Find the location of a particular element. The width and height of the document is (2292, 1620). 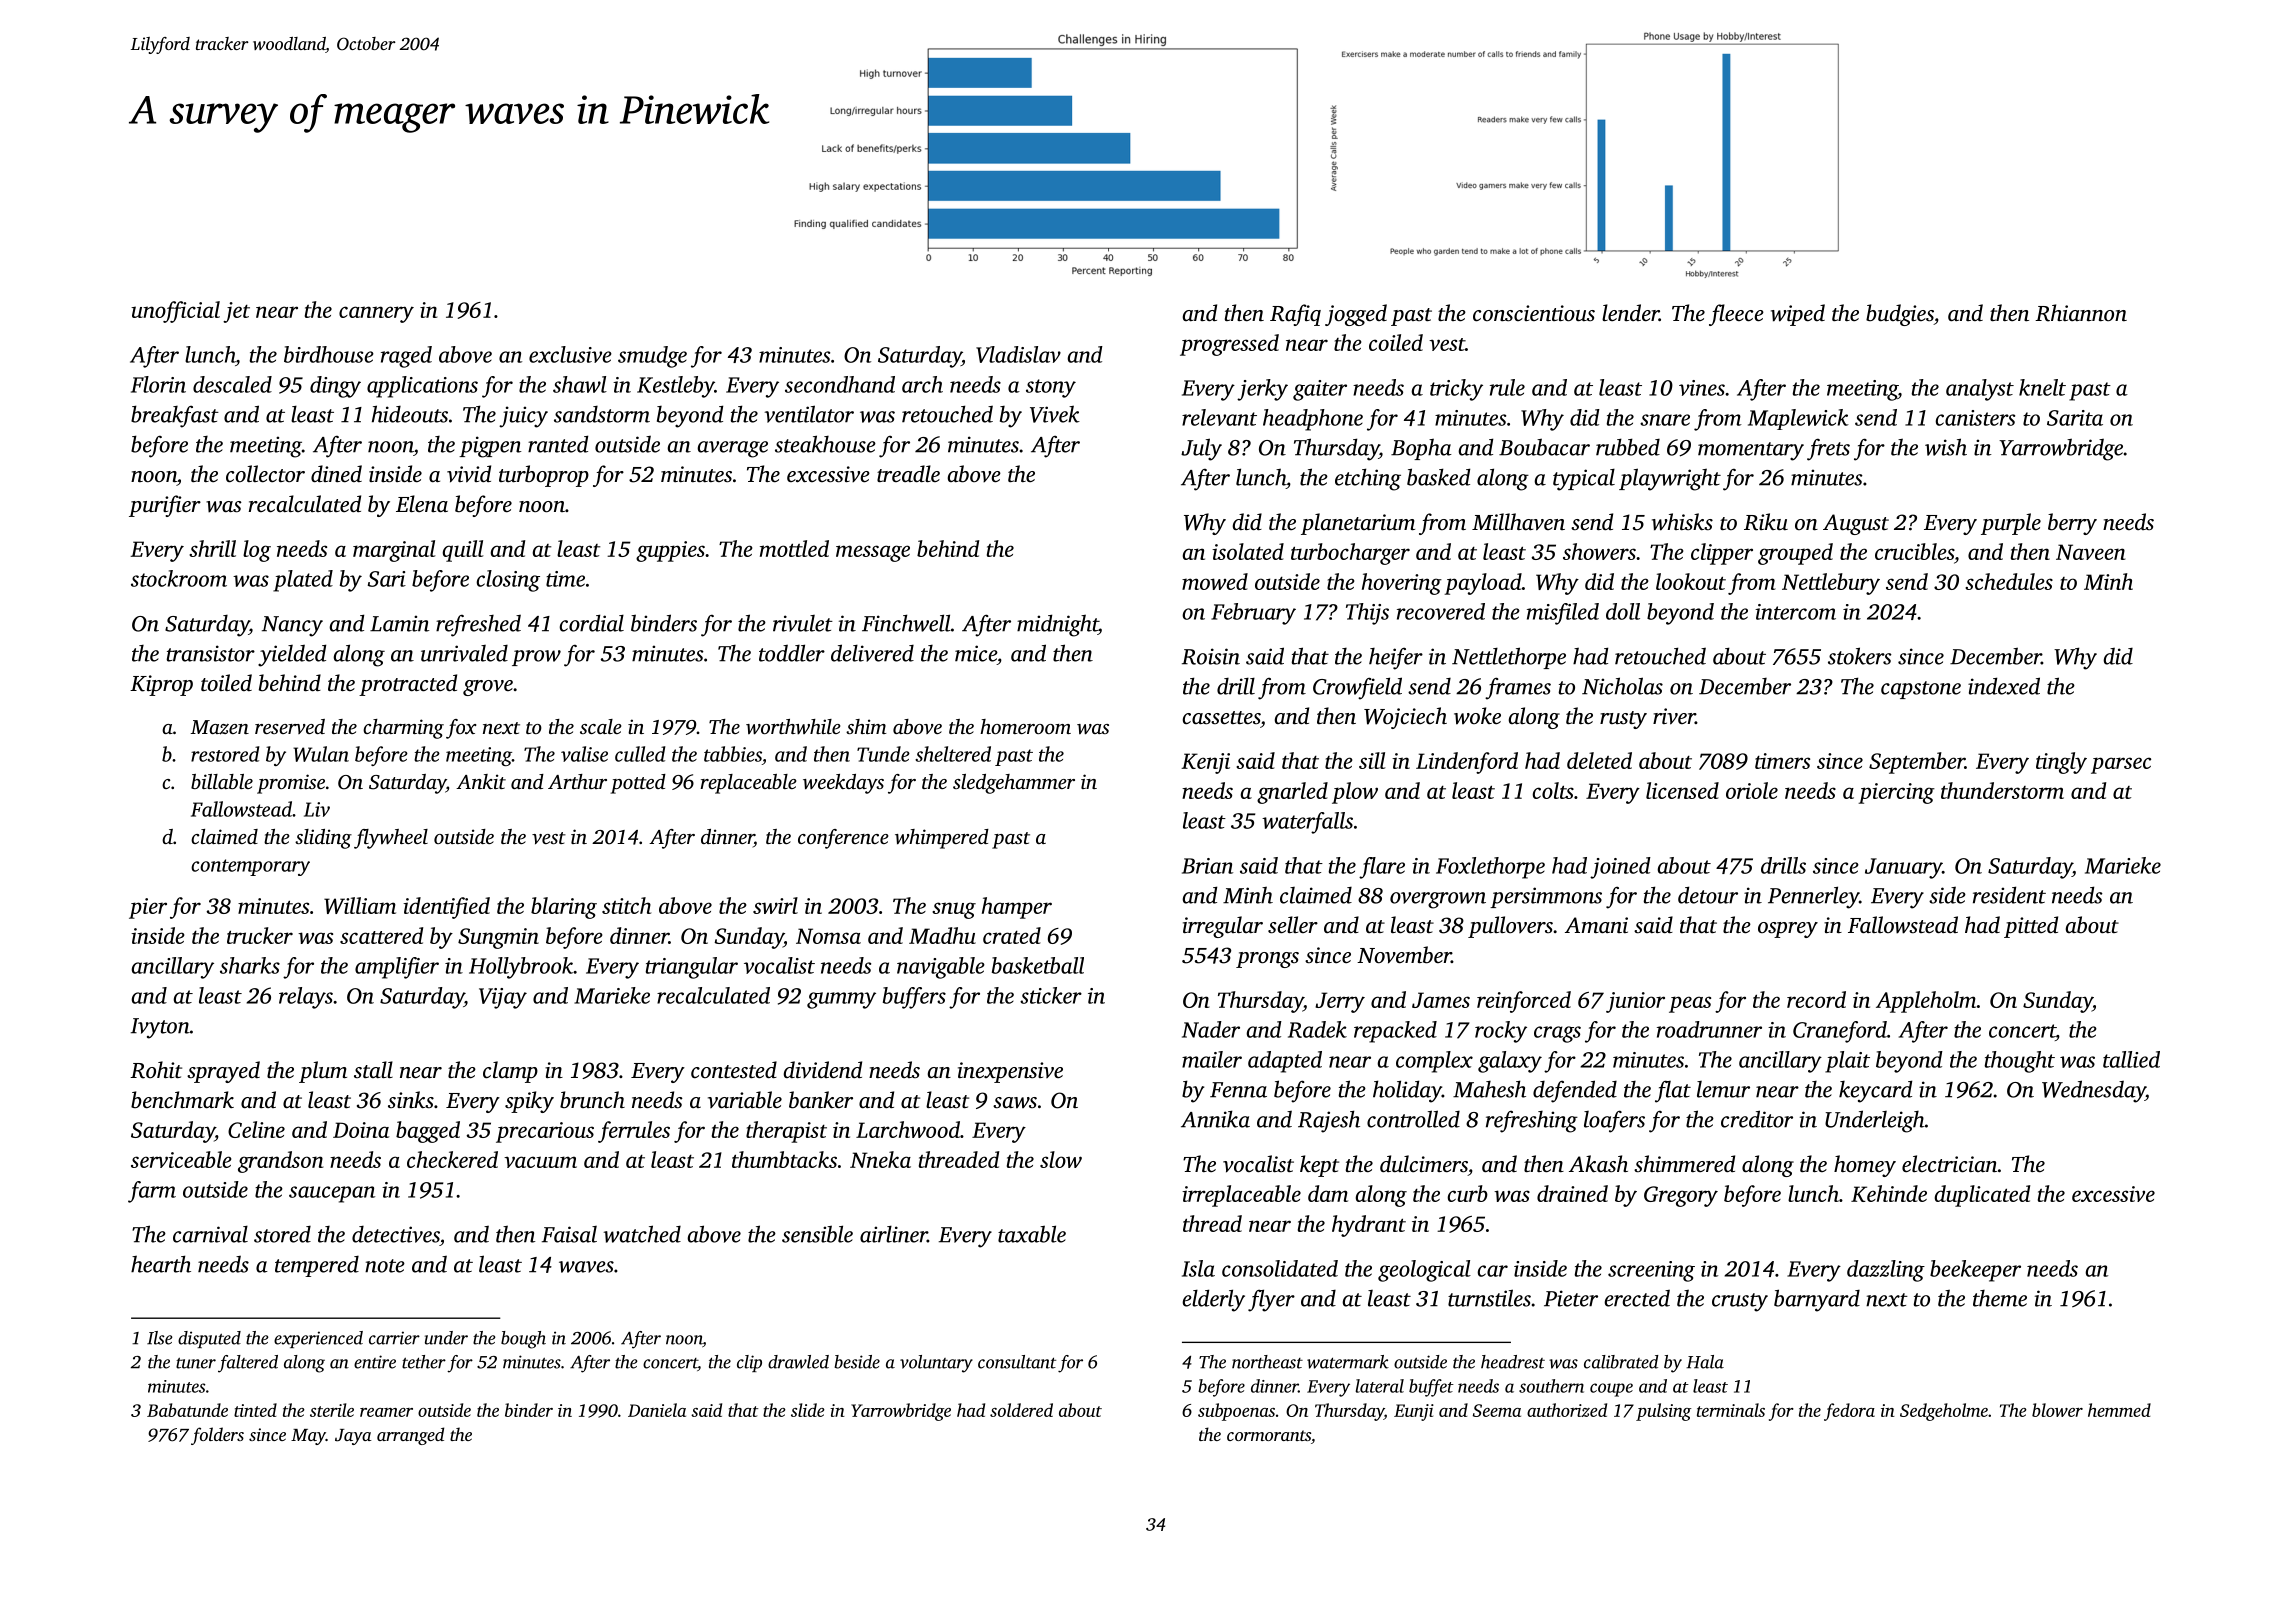

indexed is located at coordinates (2004, 686).
